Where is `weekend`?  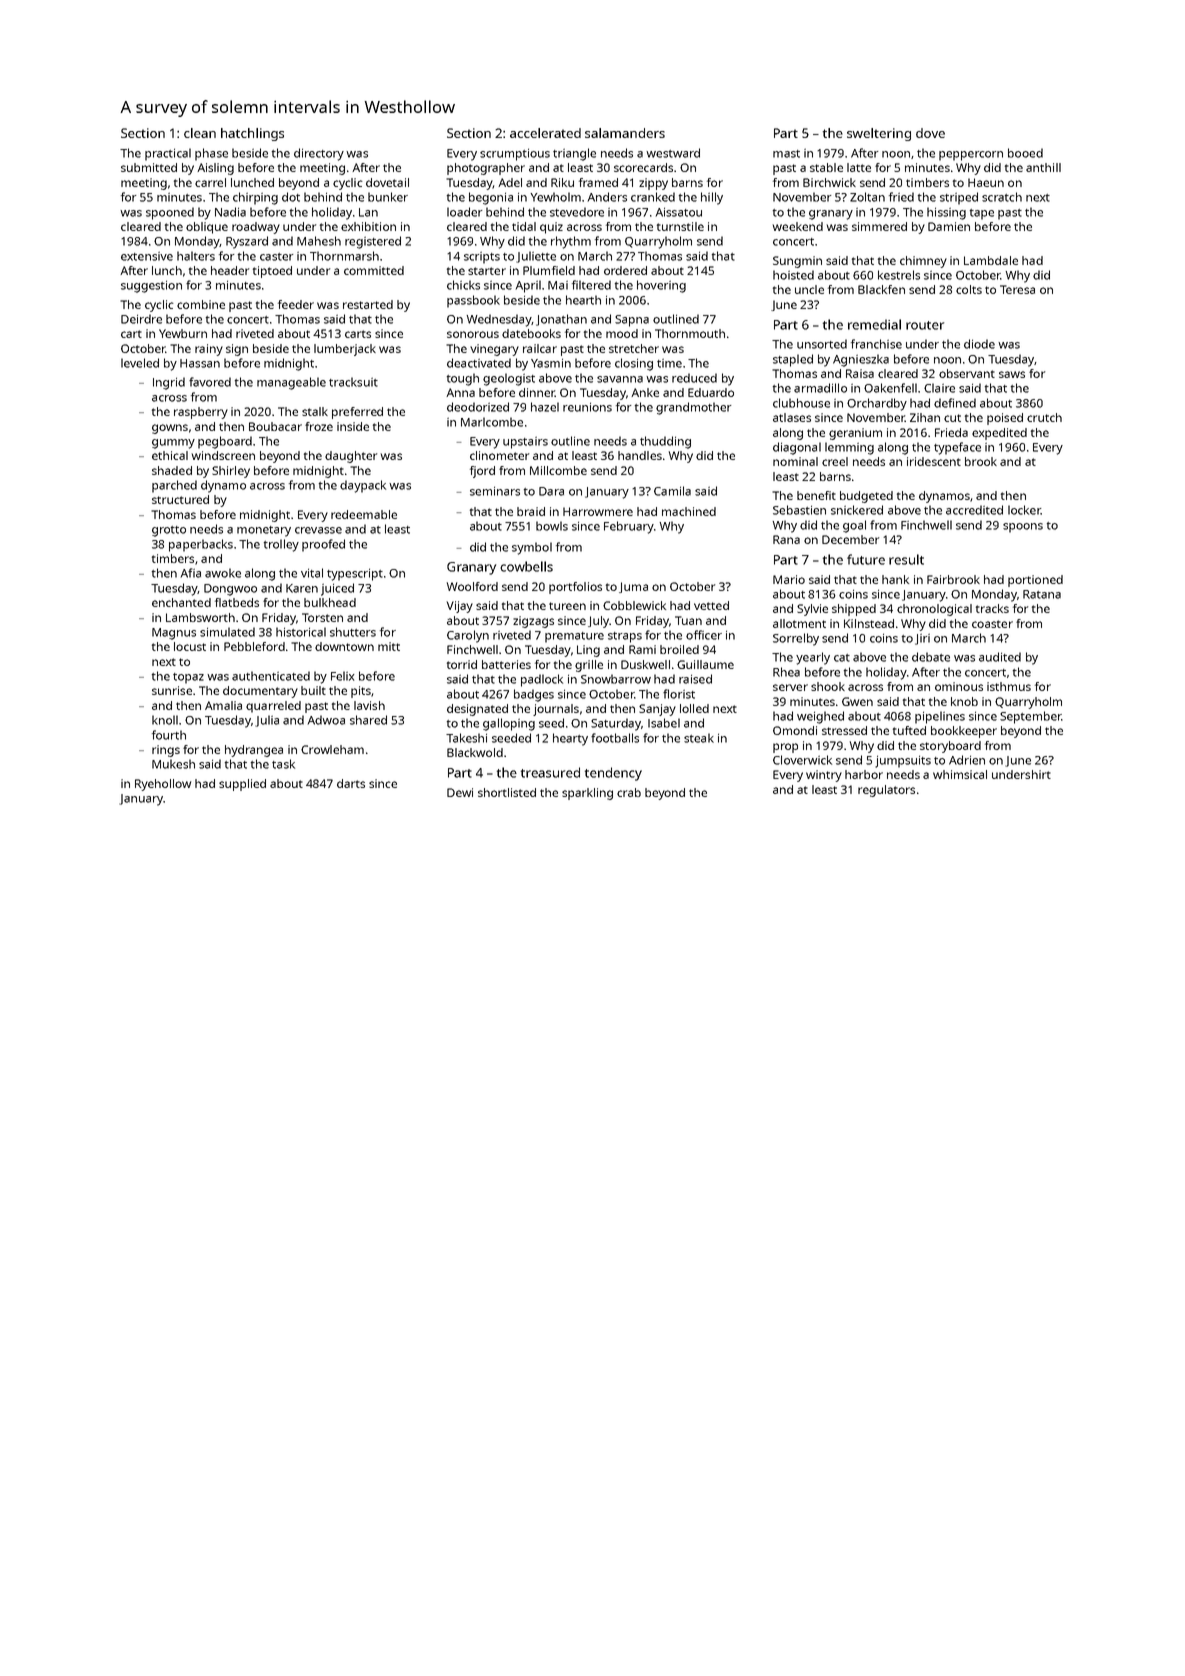 weekend is located at coordinates (797, 226).
